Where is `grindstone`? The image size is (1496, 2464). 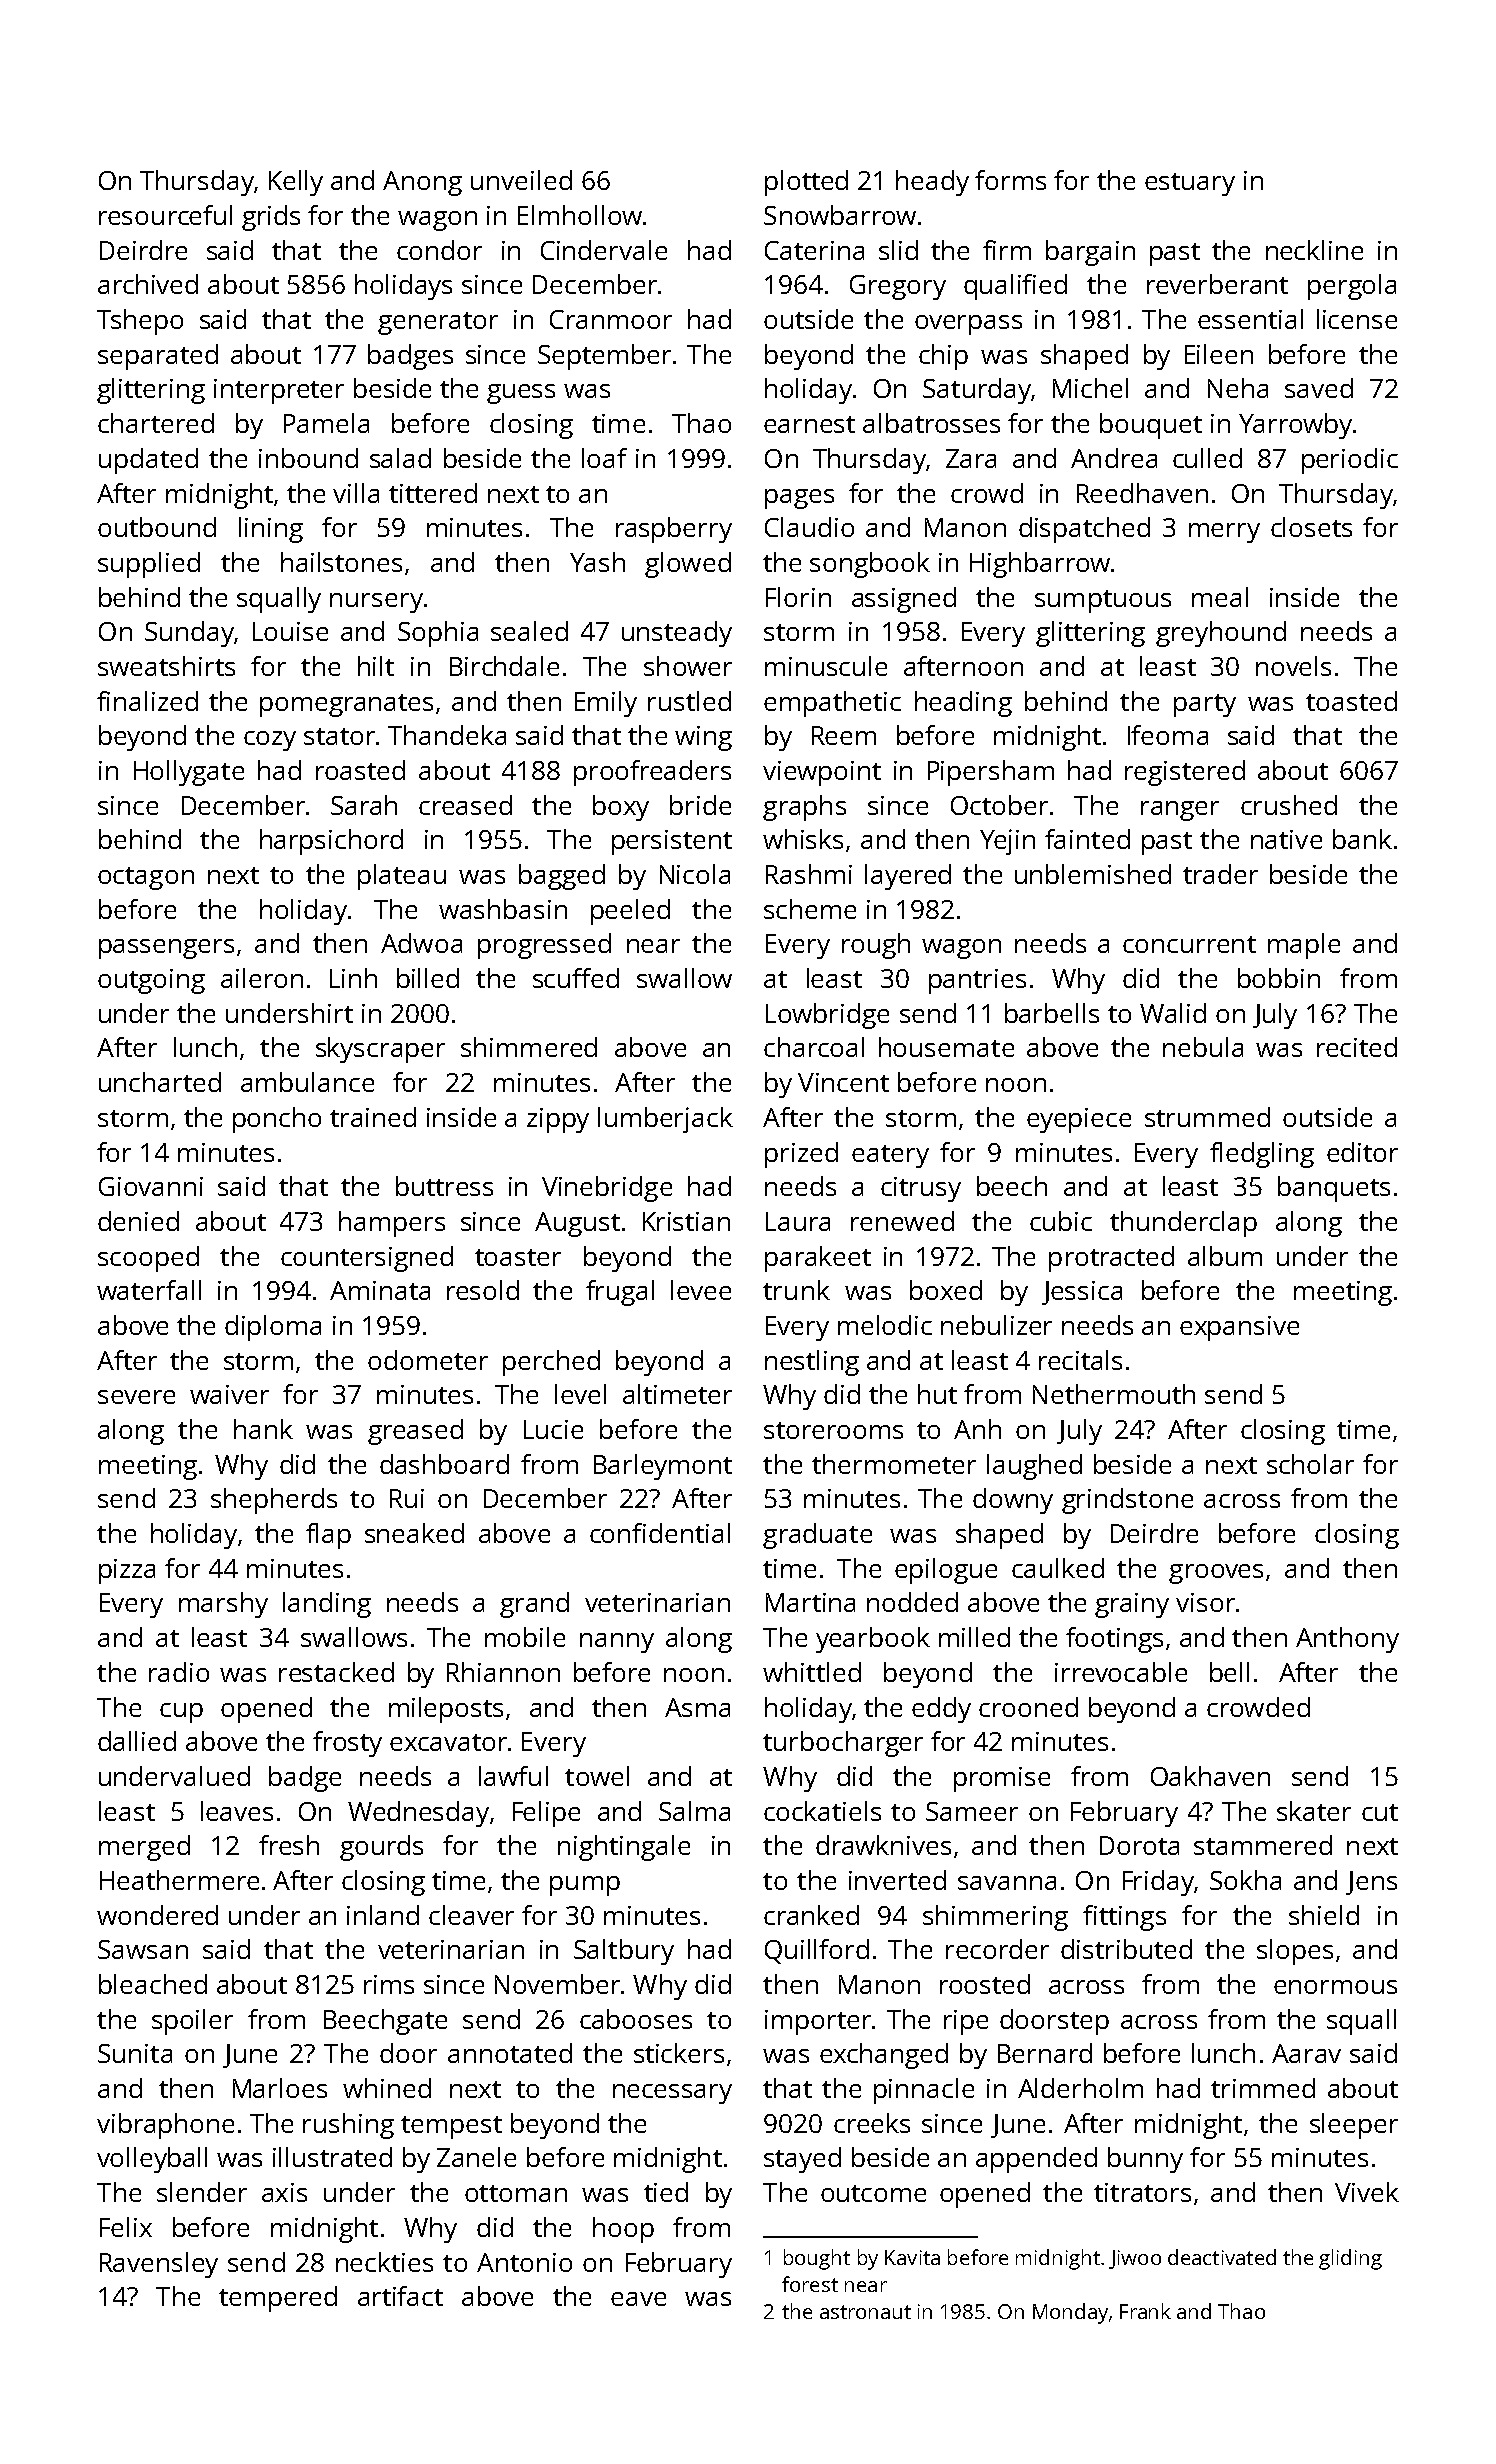
grindstone is located at coordinates (1127, 1501).
